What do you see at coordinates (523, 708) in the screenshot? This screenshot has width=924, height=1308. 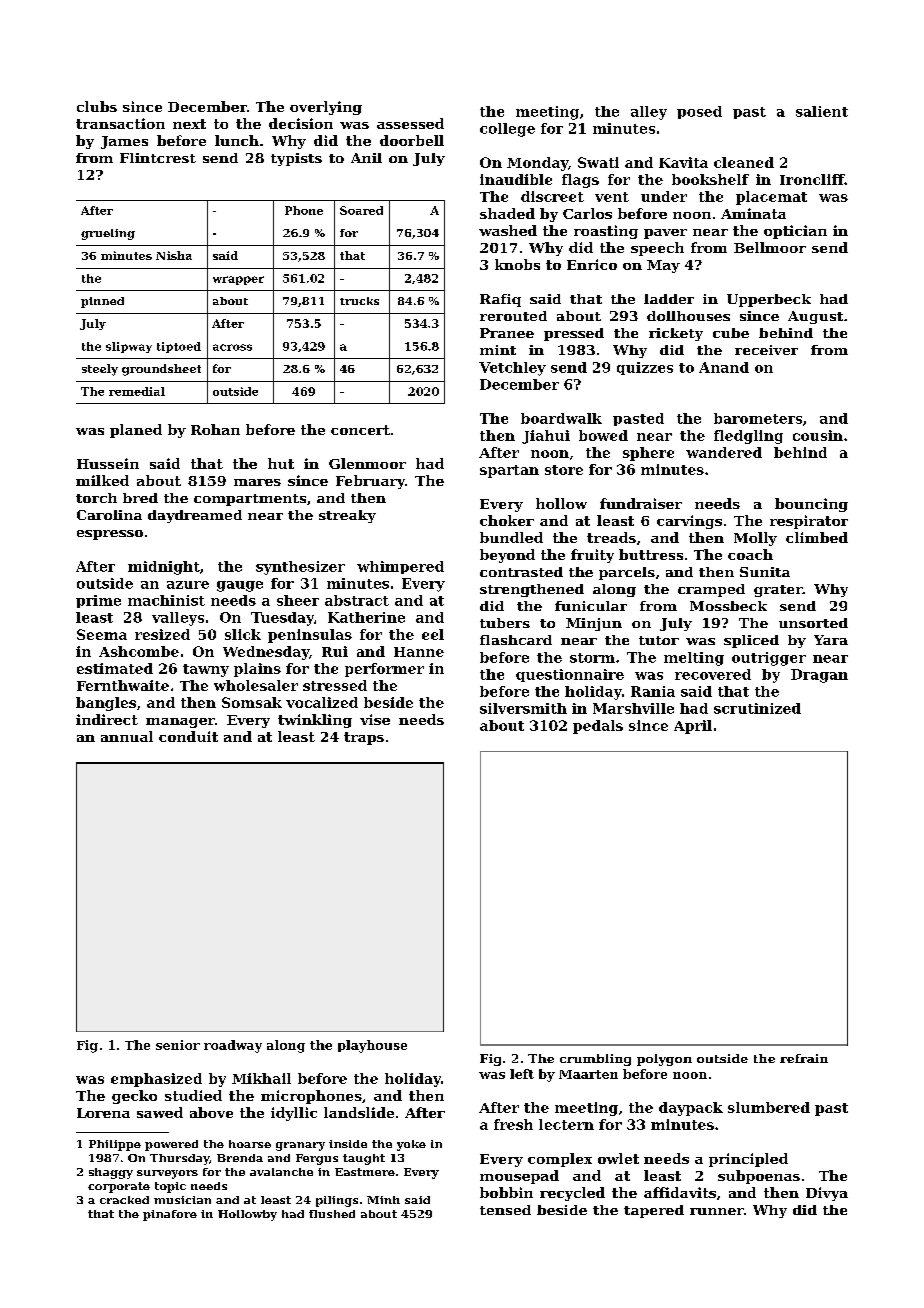 I see `silversmith` at bounding box center [523, 708].
